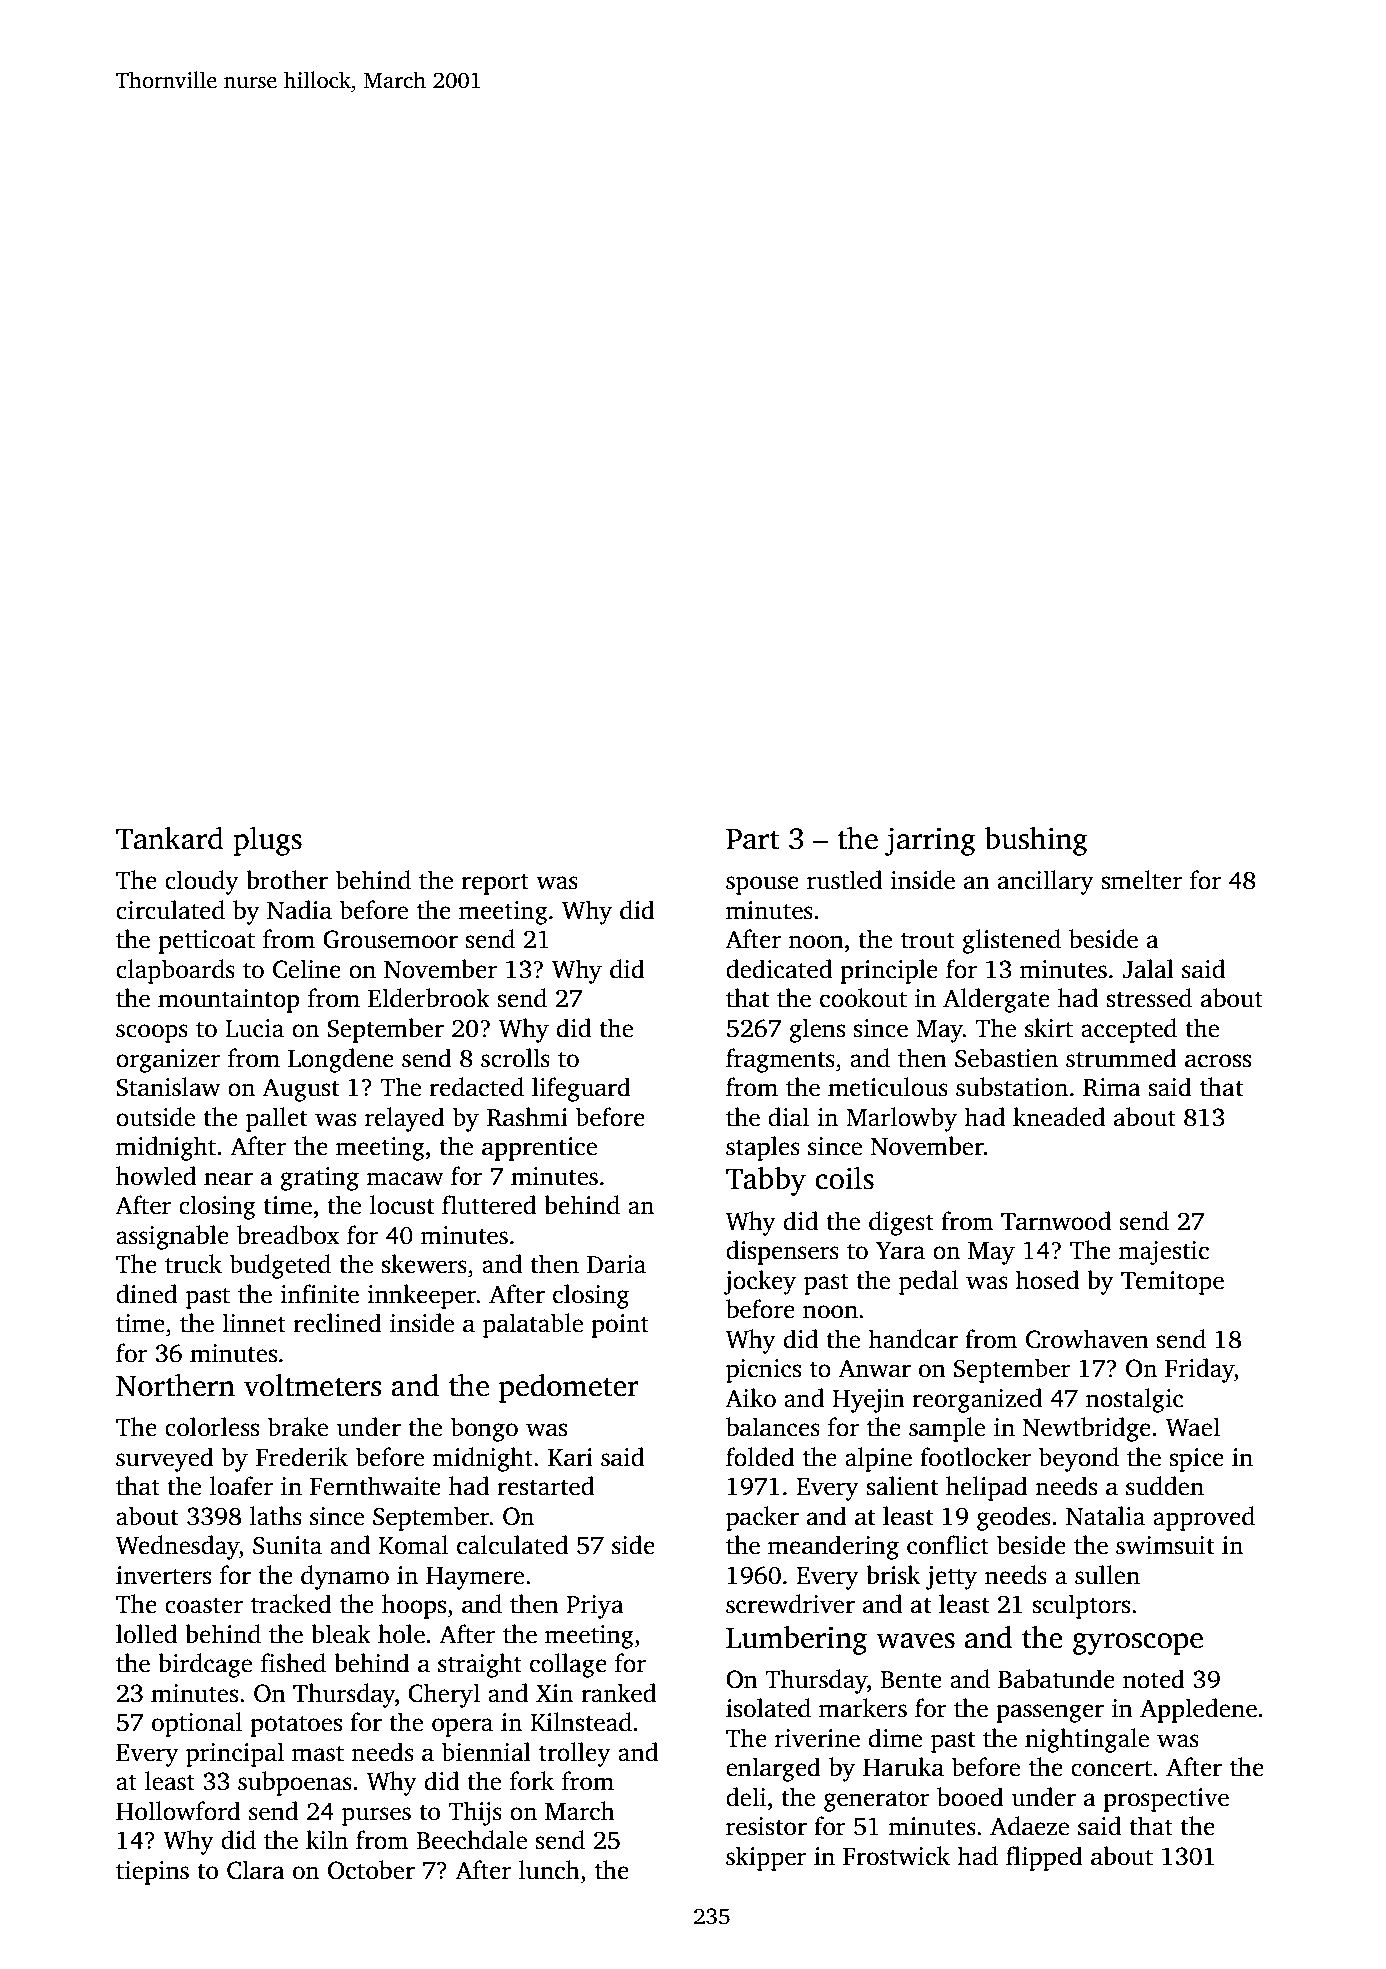 This screenshot has width=1386, height=1969. Describe the element at coordinates (297, 1427) in the screenshot. I see `brake` at that location.
